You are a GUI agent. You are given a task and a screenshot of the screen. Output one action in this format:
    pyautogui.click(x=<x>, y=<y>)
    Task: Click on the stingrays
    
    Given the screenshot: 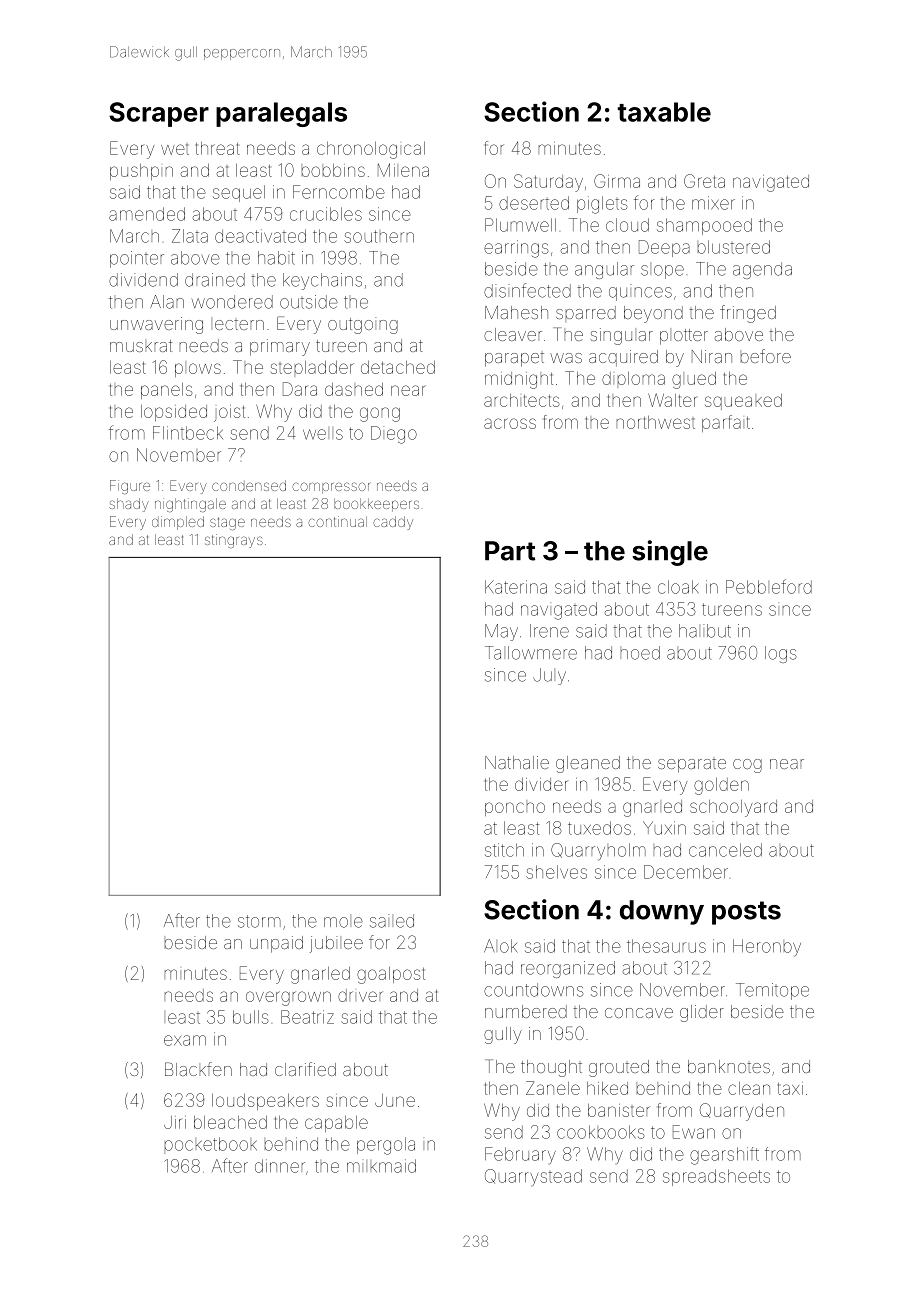 What is the action you would take?
    pyautogui.click(x=234, y=541)
